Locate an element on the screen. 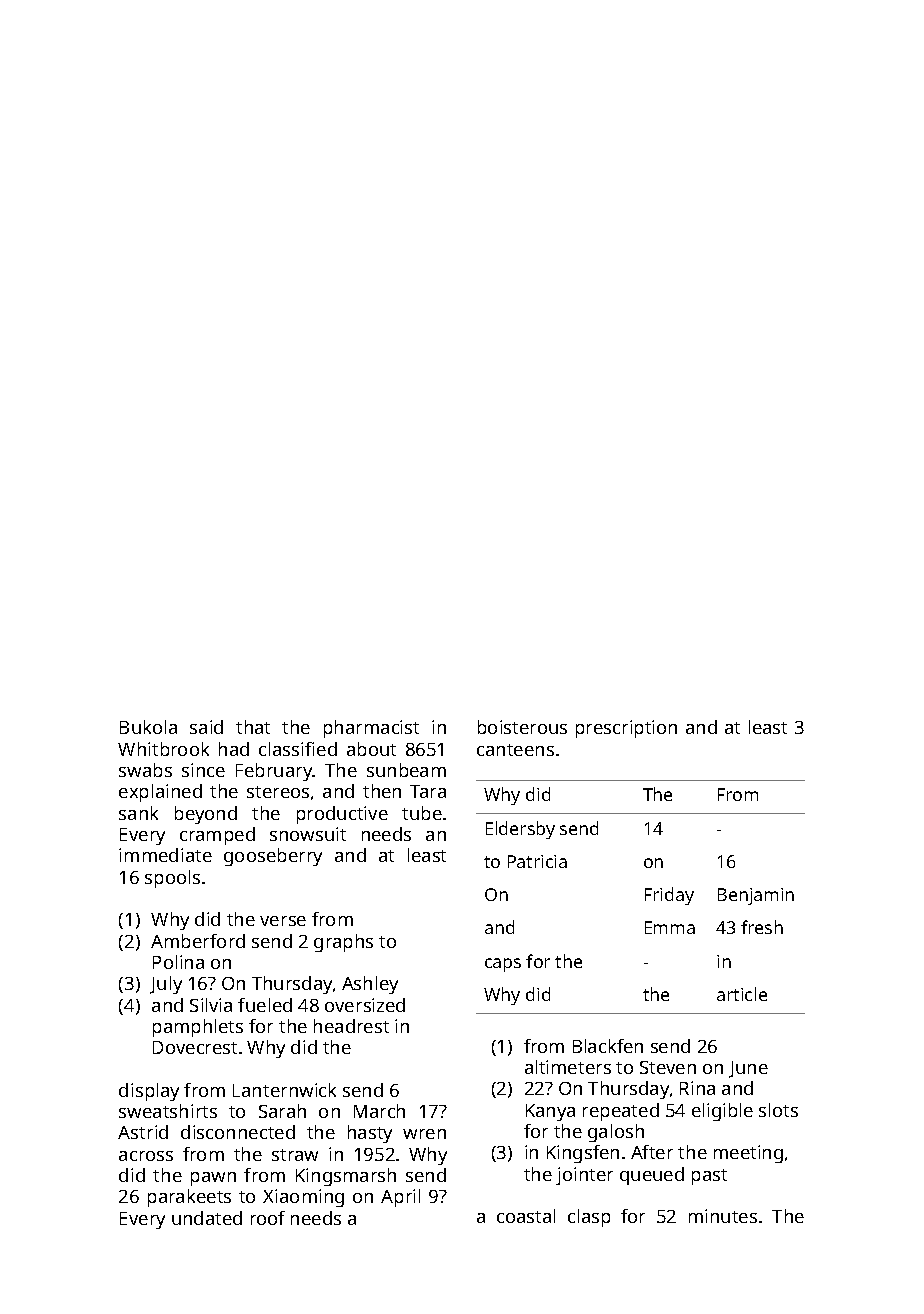 This screenshot has width=924, height=1314. Lanternwick is located at coordinates (284, 1090).
